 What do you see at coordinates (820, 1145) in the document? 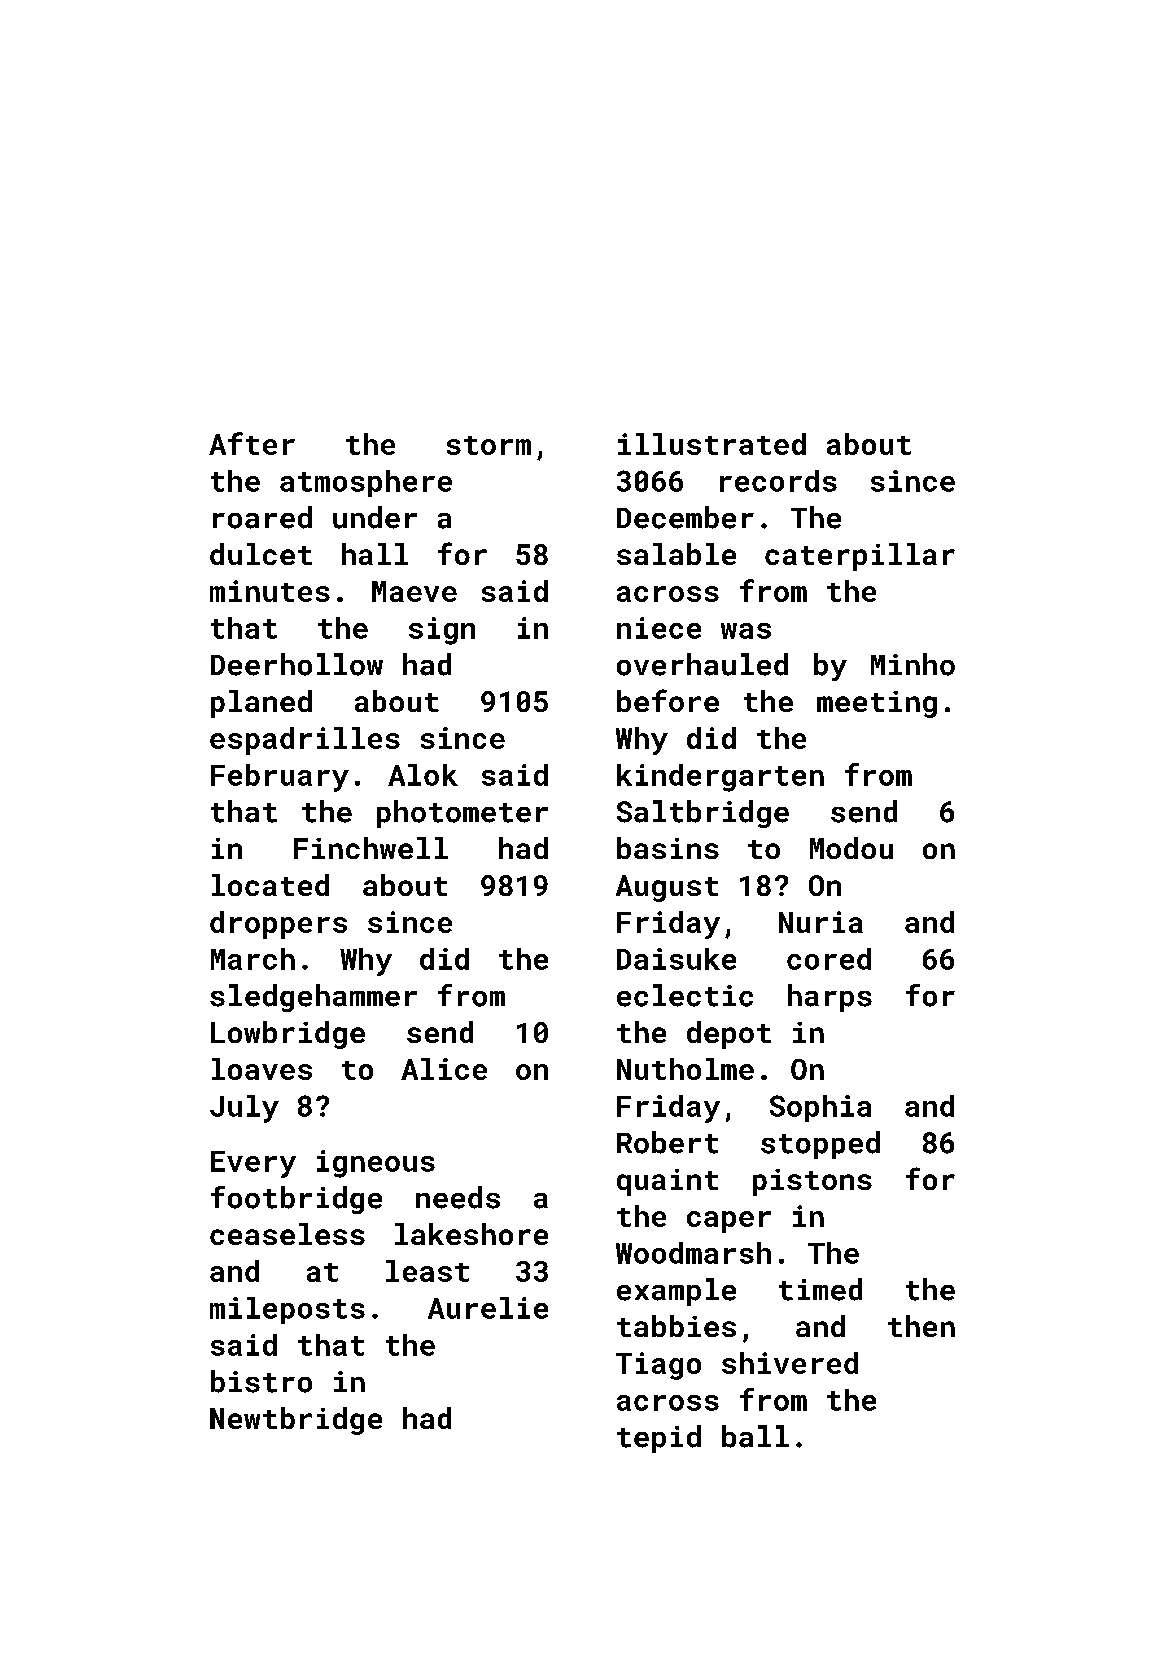
I see `stopped` at bounding box center [820, 1145].
